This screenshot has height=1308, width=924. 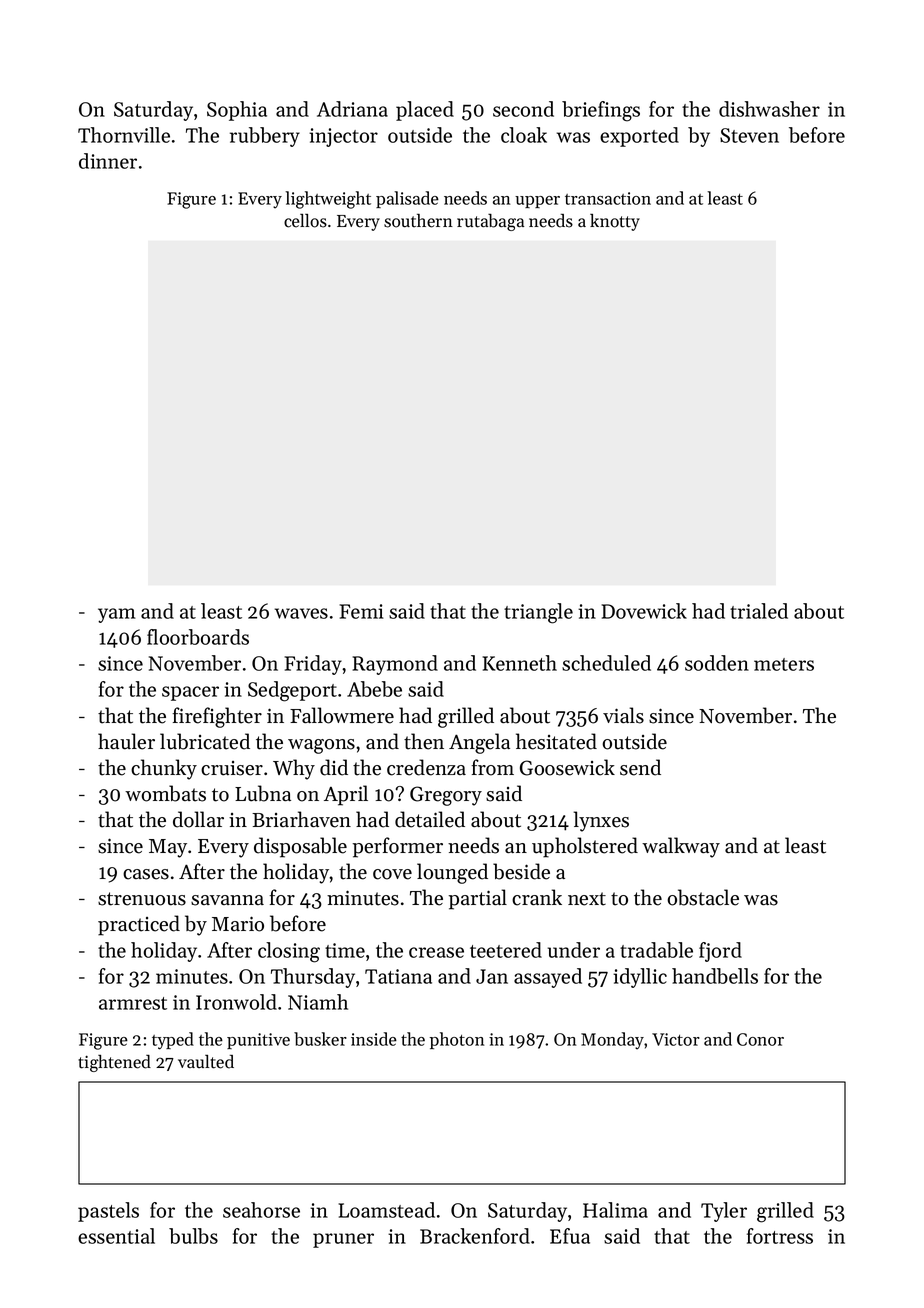 I want to click on Femi, so click(x=361, y=611).
